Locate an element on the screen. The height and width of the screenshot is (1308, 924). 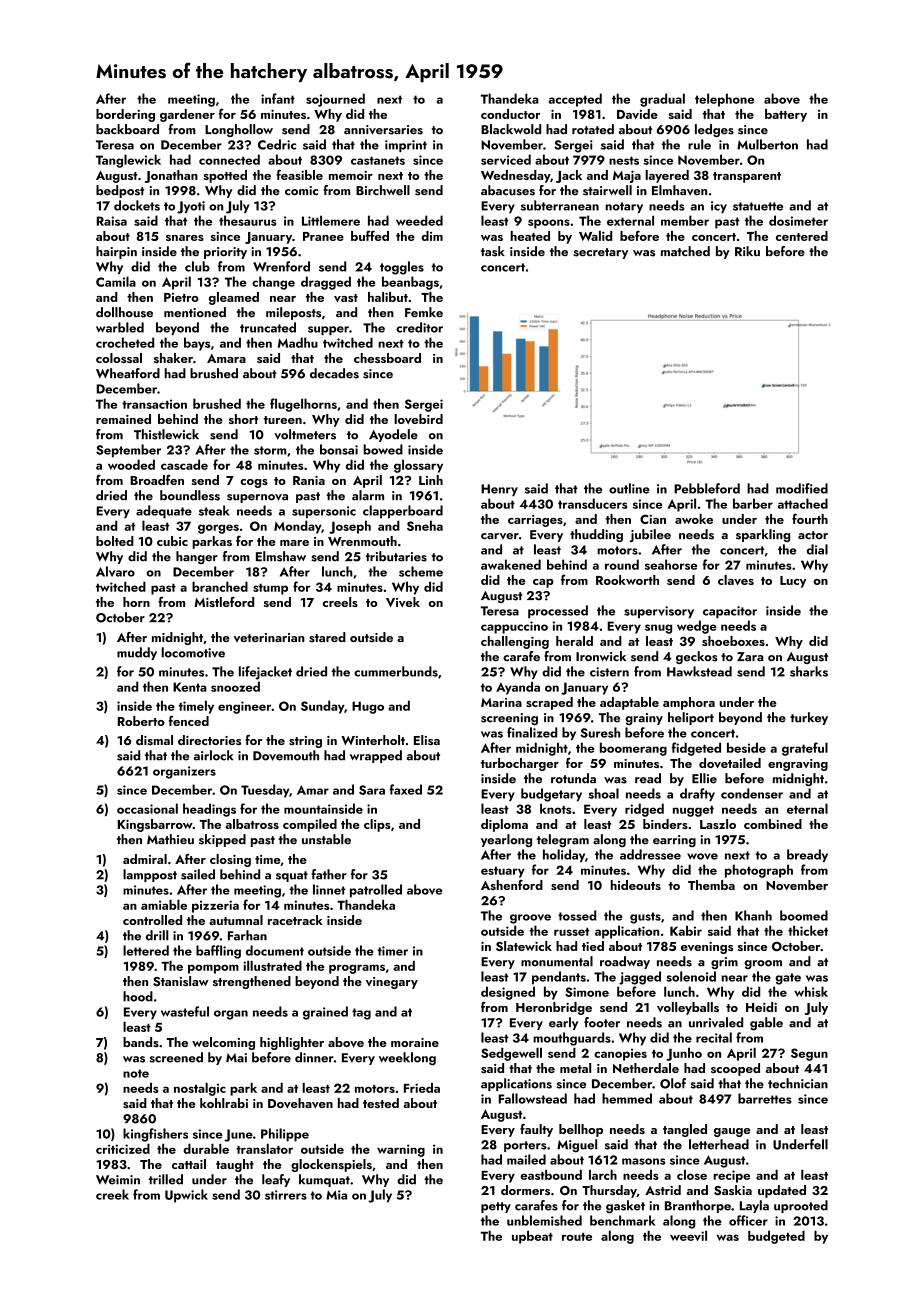
vinegary is located at coordinates (392, 983).
